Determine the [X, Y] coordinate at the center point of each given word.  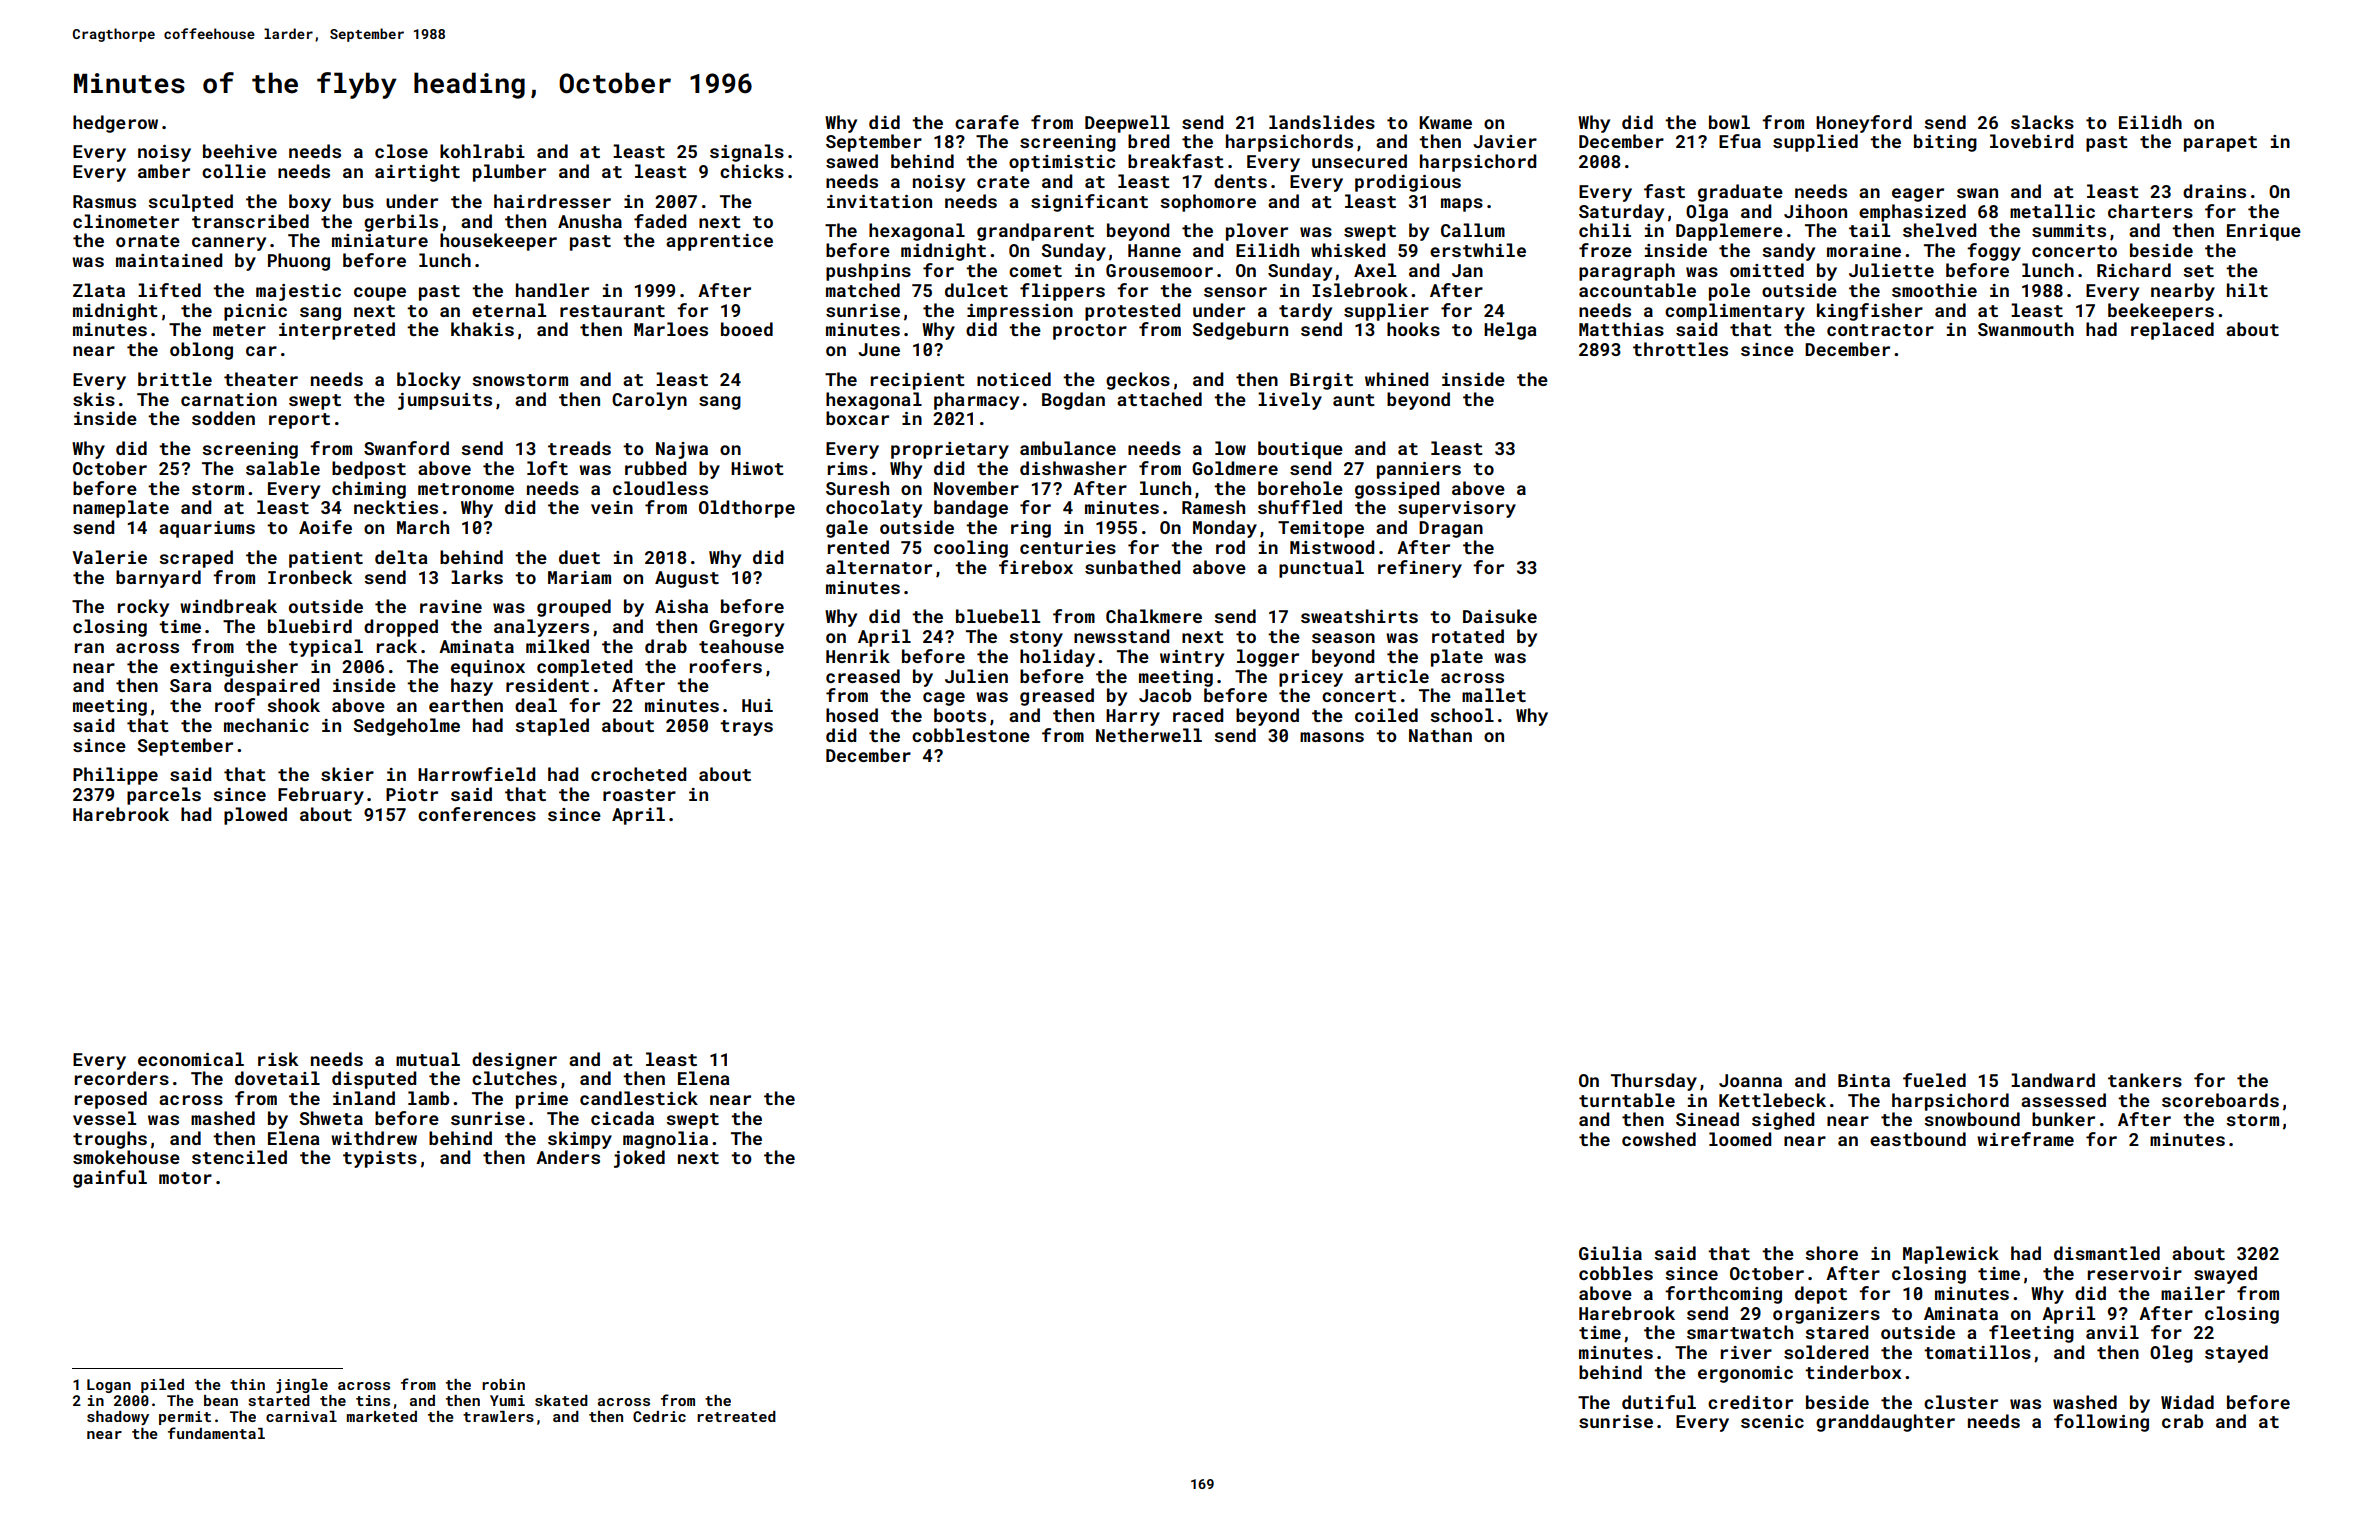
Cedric [659, 1416]
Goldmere [1235, 468]
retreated [736, 1416]
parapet [2220, 144]
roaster [639, 795]
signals [747, 153]
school [1462, 715]
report [299, 421]
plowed [255, 816]
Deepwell [1127, 124]
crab [2182, 1421]
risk [278, 1059]
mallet [1494, 695]
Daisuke [1500, 616]
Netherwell [1149, 735]
